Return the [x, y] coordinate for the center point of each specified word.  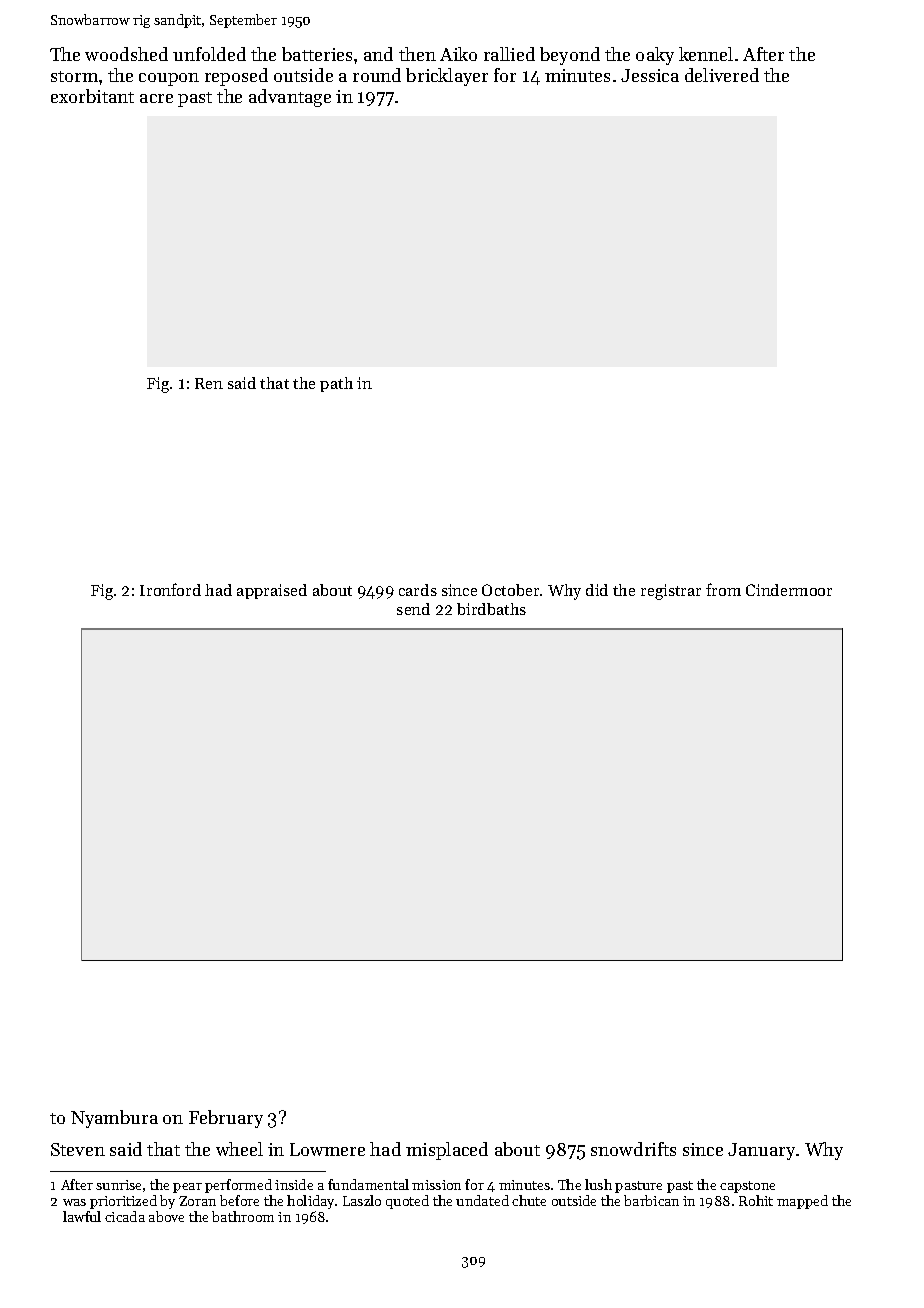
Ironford [170, 589]
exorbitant [92, 96]
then [417, 54]
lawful [82, 1216]
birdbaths [491, 609]
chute [529, 1200]
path [336, 384]
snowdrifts [633, 1149]
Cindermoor [789, 590]
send [413, 609]
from [723, 589]
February [226, 1119]
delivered [722, 75]
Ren [209, 383]
